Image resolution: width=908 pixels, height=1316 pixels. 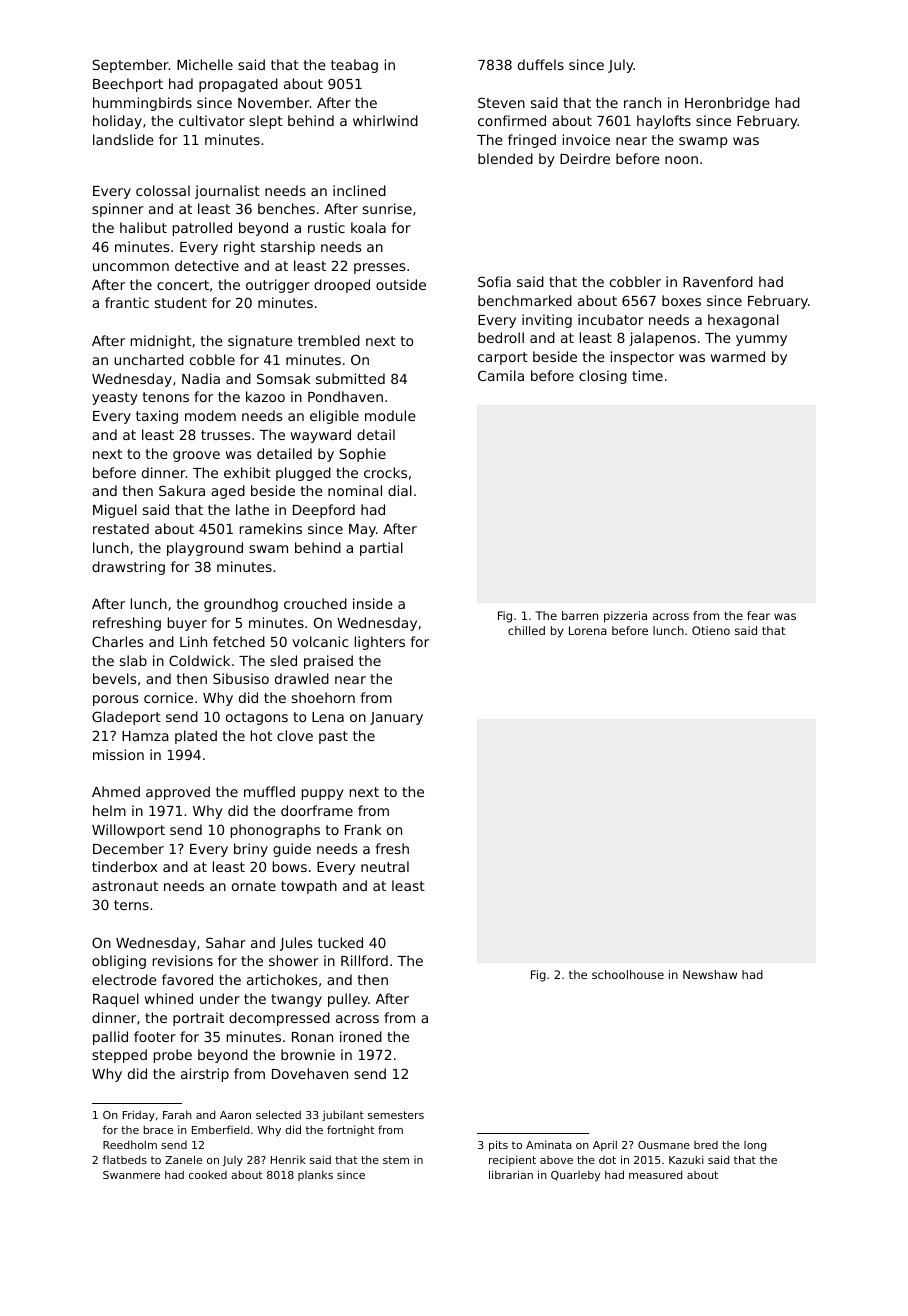 I want to click on semesters, so click(x=396, y=1115).
